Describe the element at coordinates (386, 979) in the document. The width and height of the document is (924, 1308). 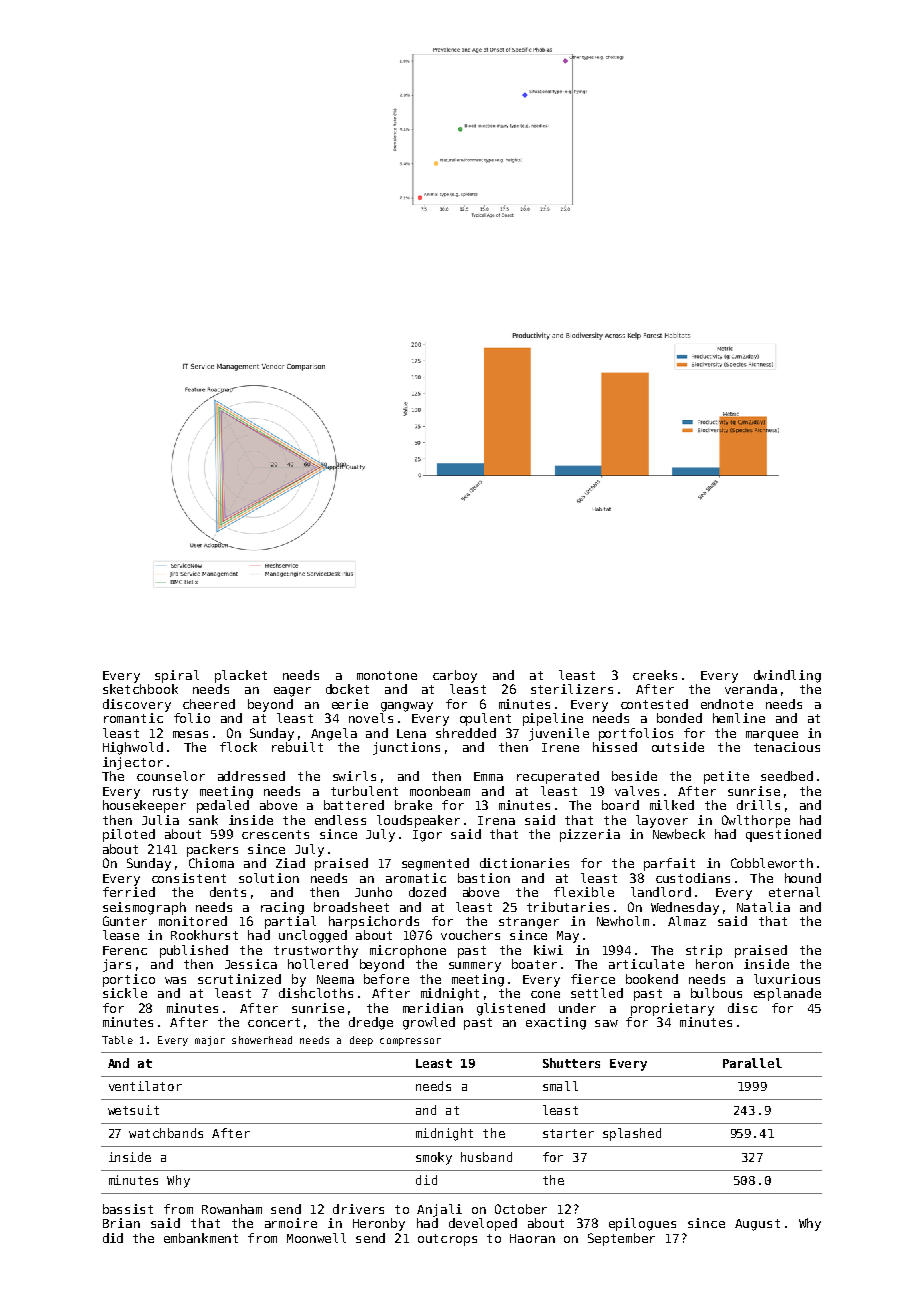
I see `before` at that location.
